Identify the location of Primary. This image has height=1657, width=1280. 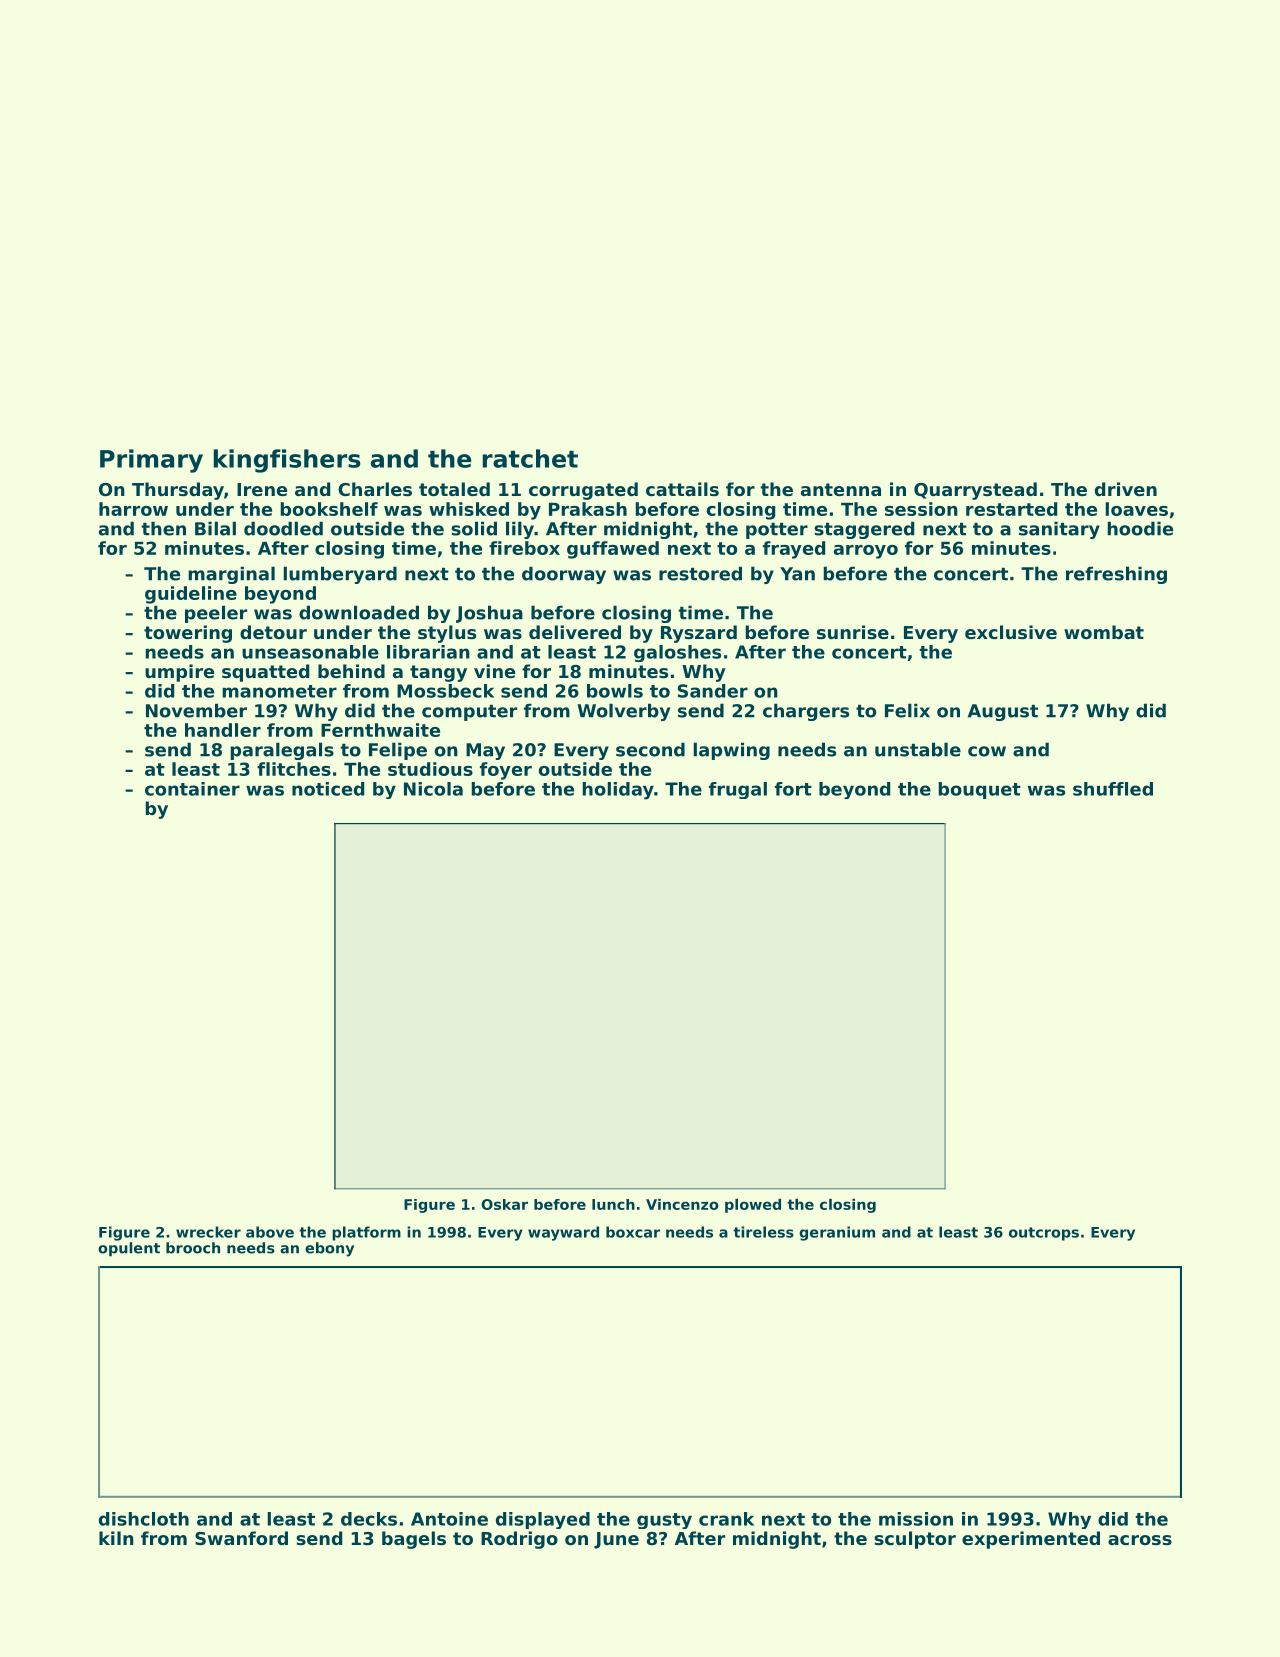
(151, 461).
